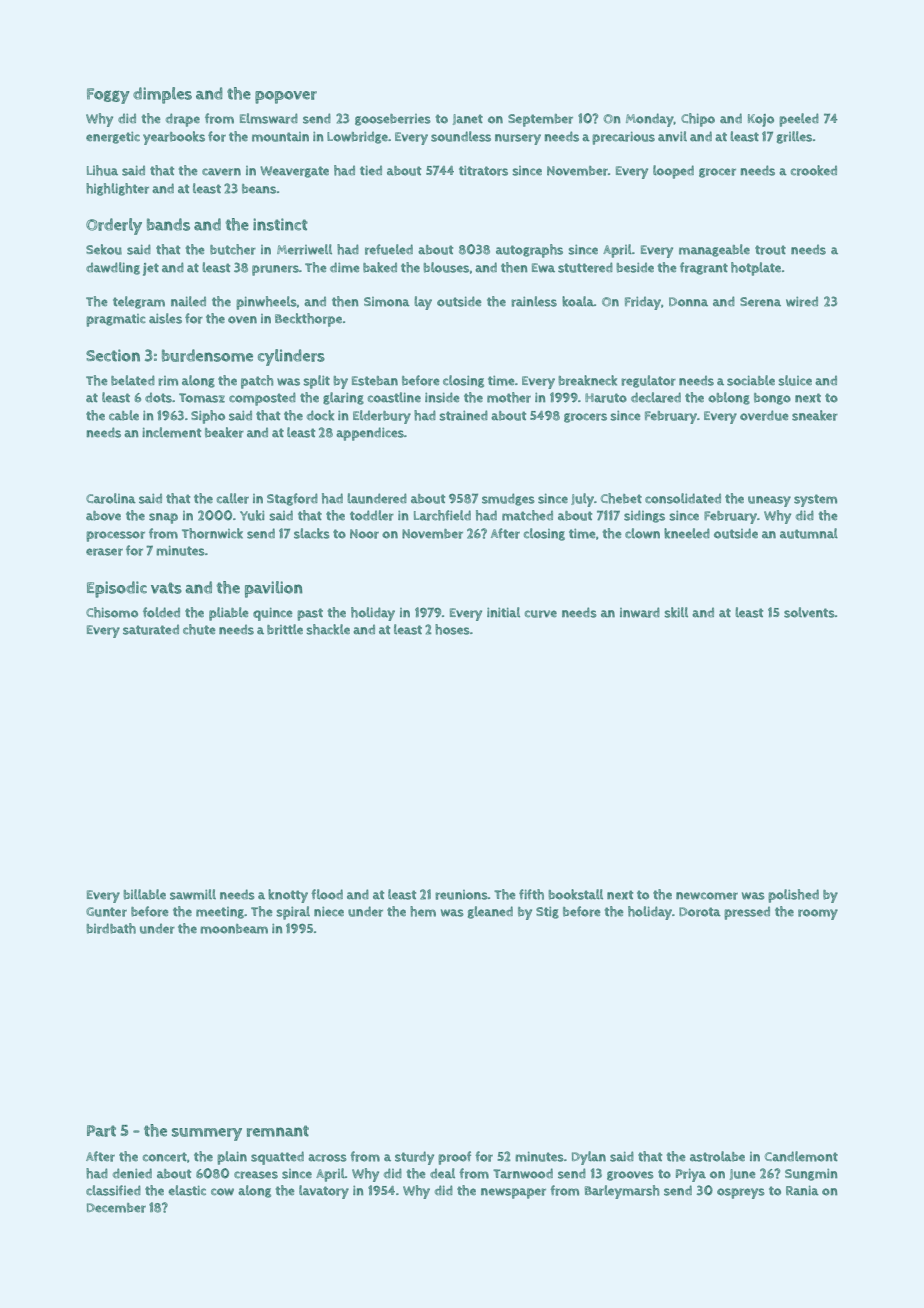 The width and height of the screenshot is (924, 1308). Describe the element at coordinates (648, 381) in the screenshot. I see `regulator` at that location.
